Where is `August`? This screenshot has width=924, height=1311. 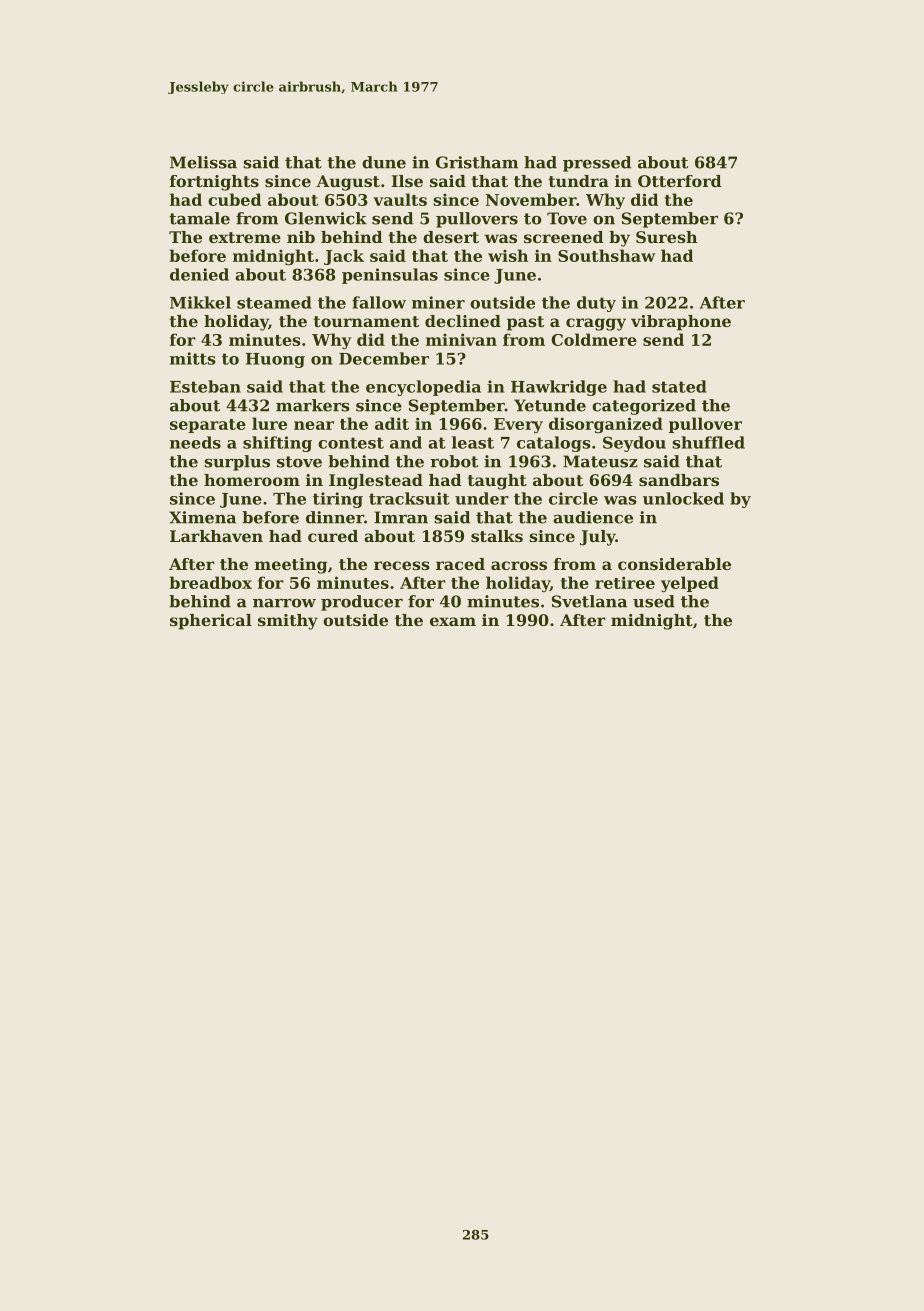
August is located at coordinates (348, 183).
